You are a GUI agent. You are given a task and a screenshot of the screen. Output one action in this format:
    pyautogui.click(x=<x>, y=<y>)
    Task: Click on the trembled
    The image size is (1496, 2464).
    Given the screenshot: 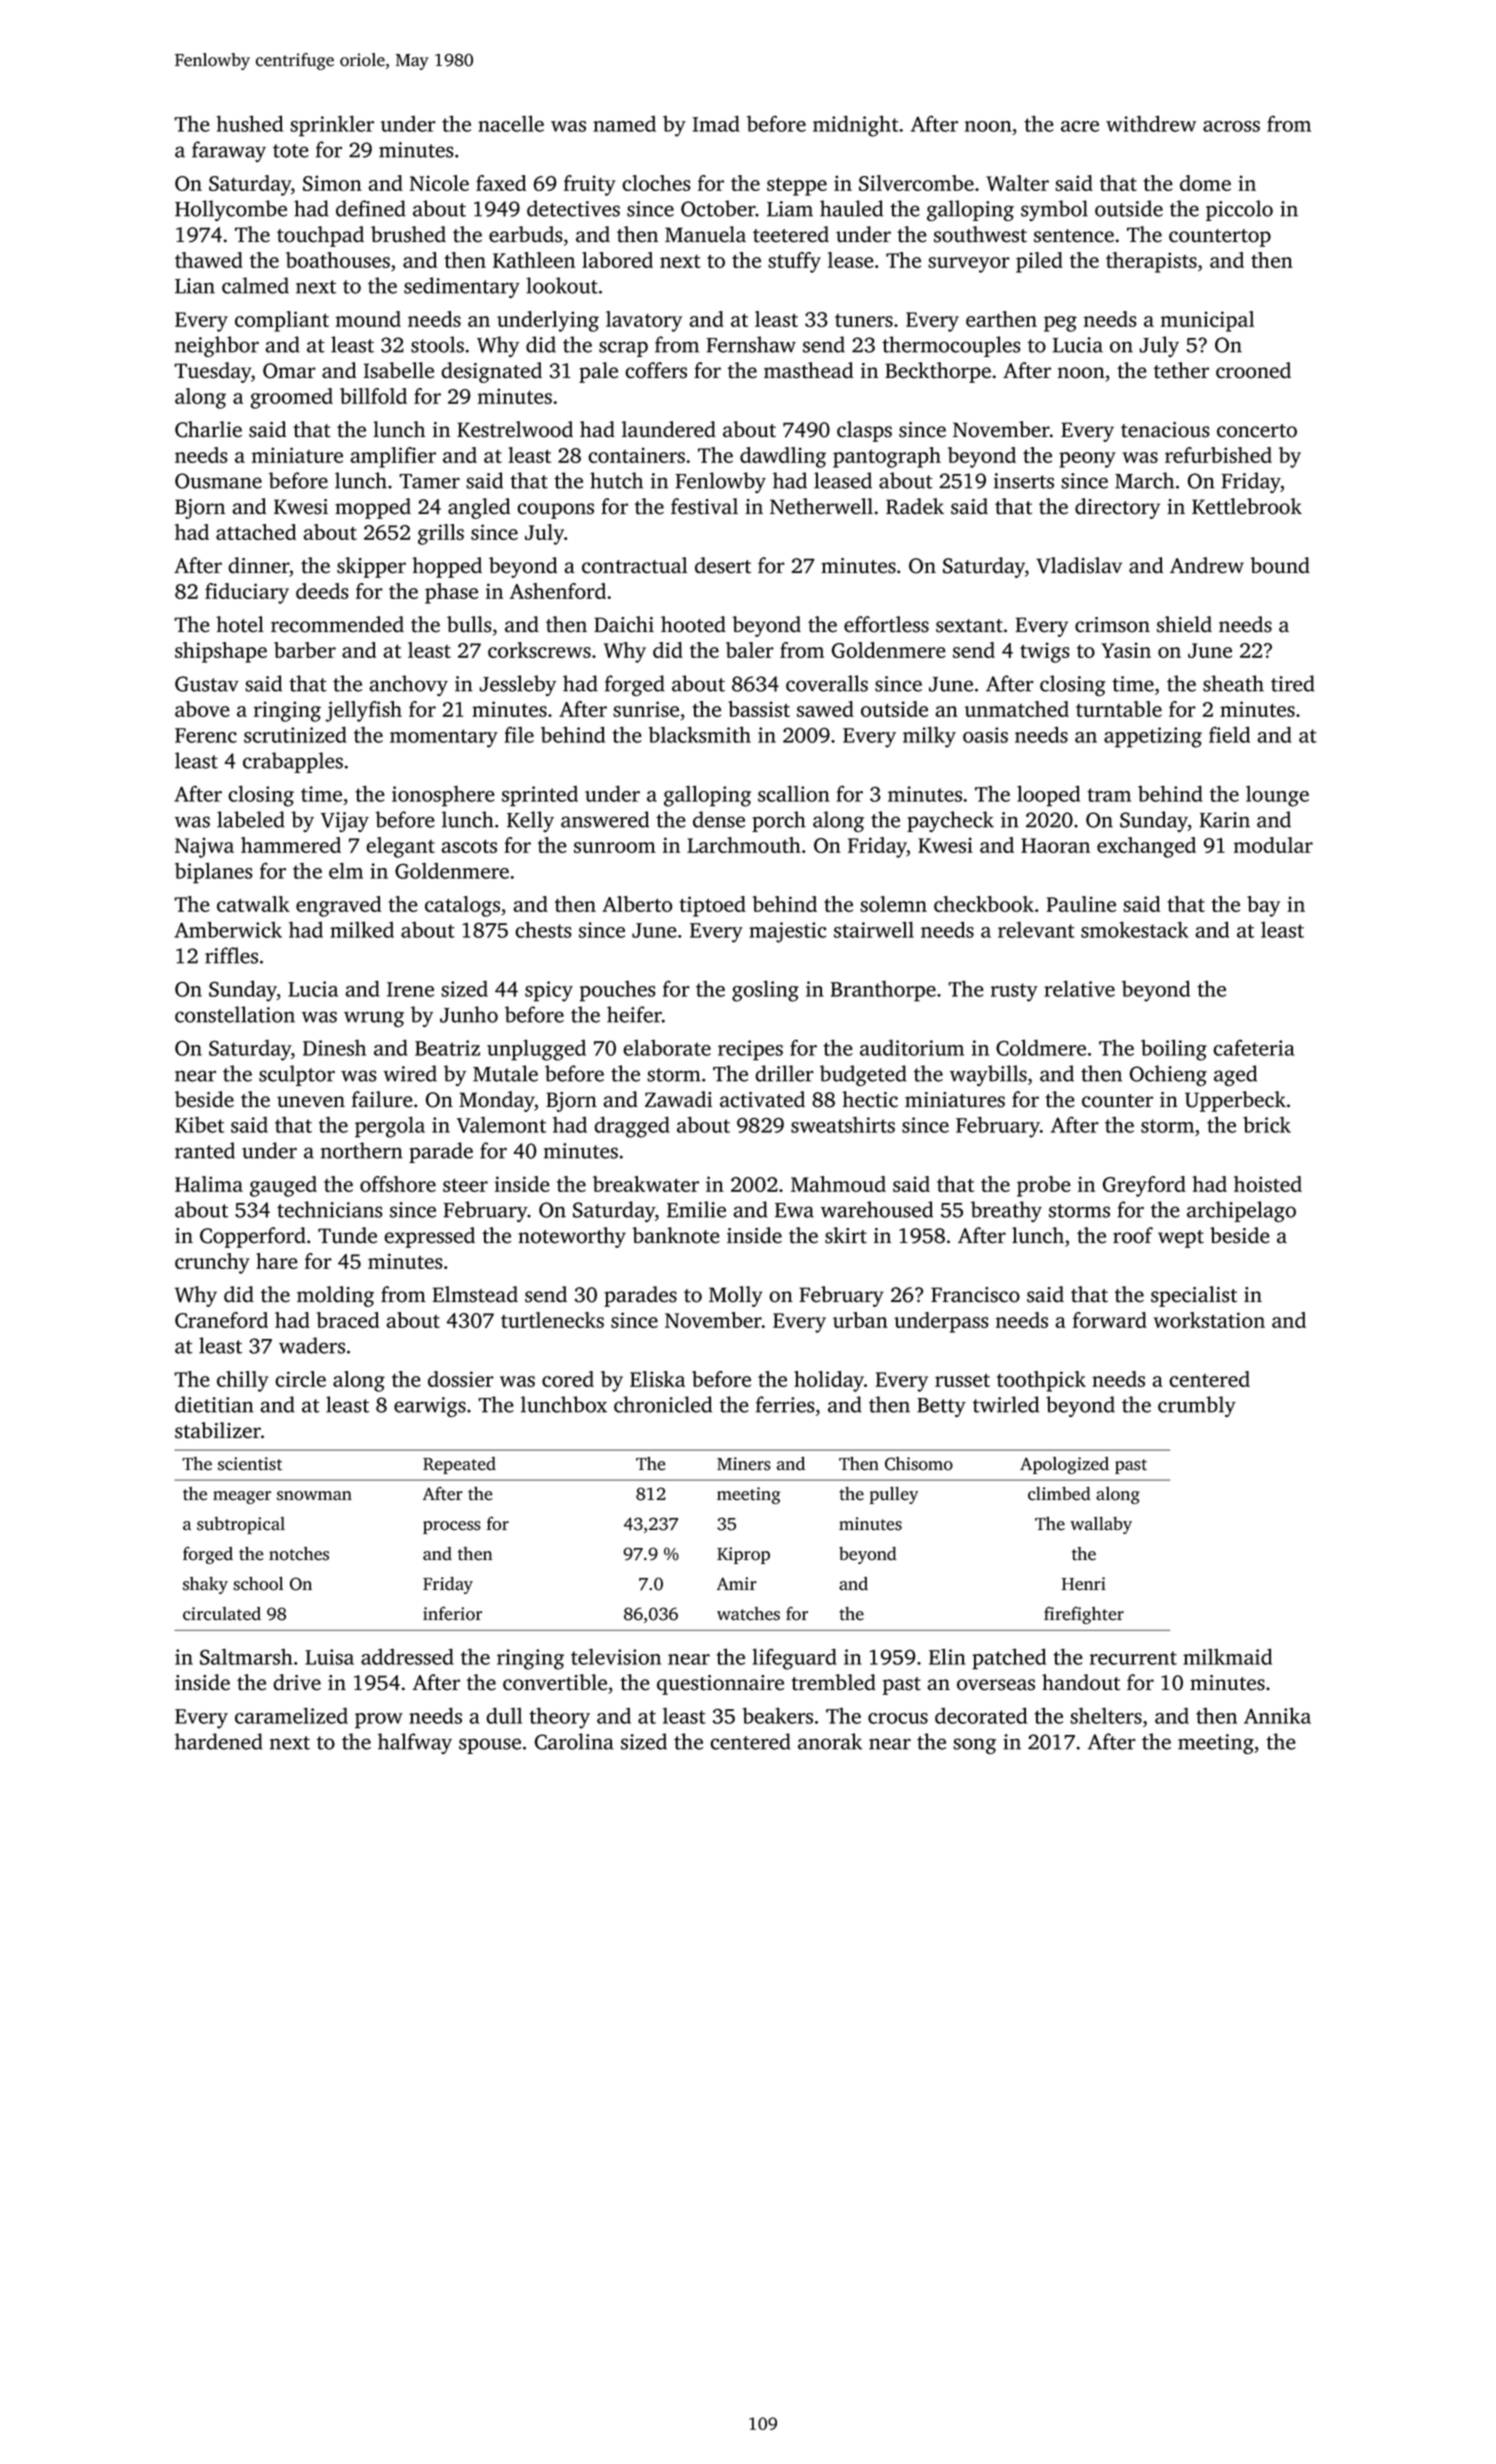 What is the action you would take?
    pyautogui.click(x=833, y=1682)
